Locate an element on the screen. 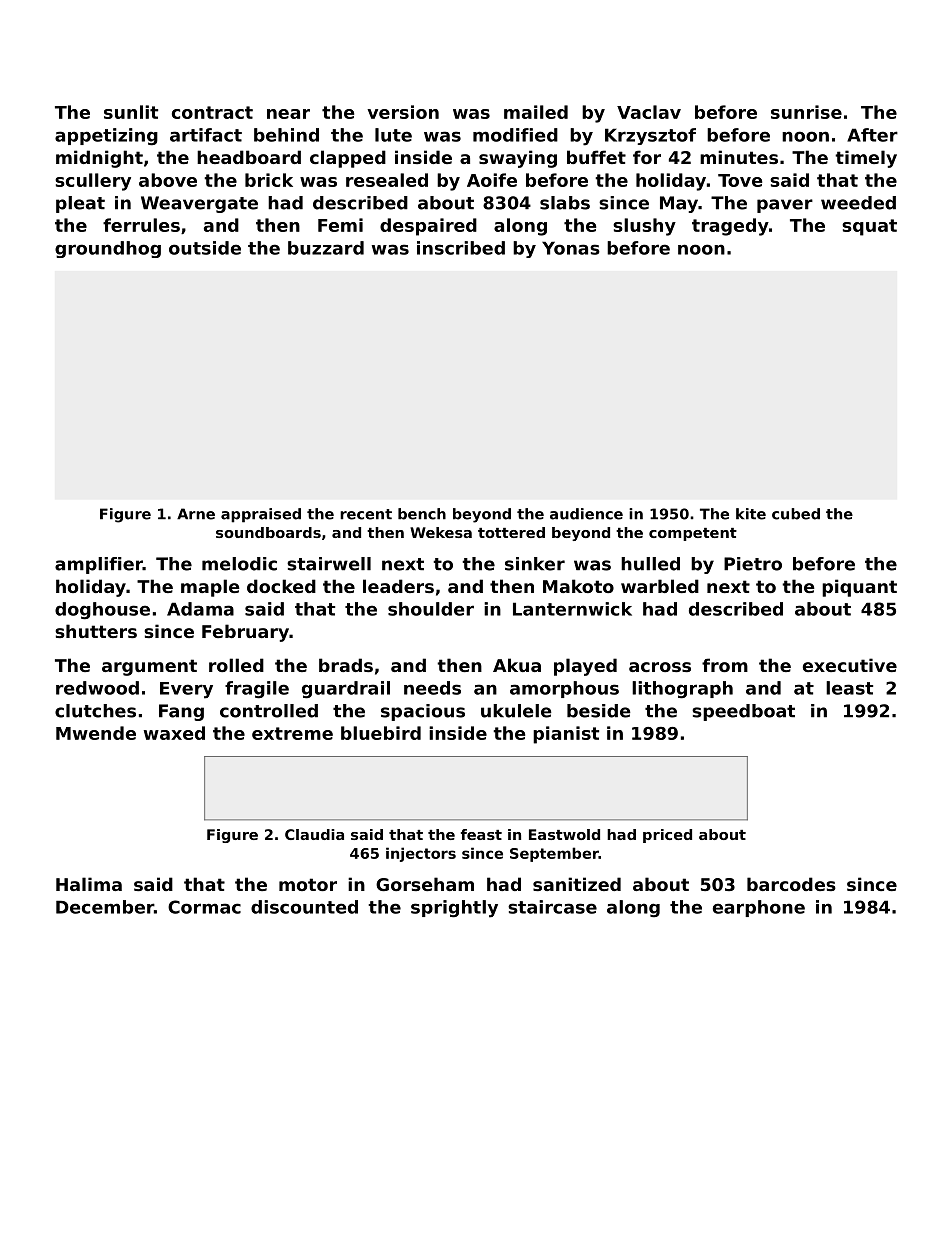 The image size is (952, 1233). sprightly is located at coordinates (454, 909).
